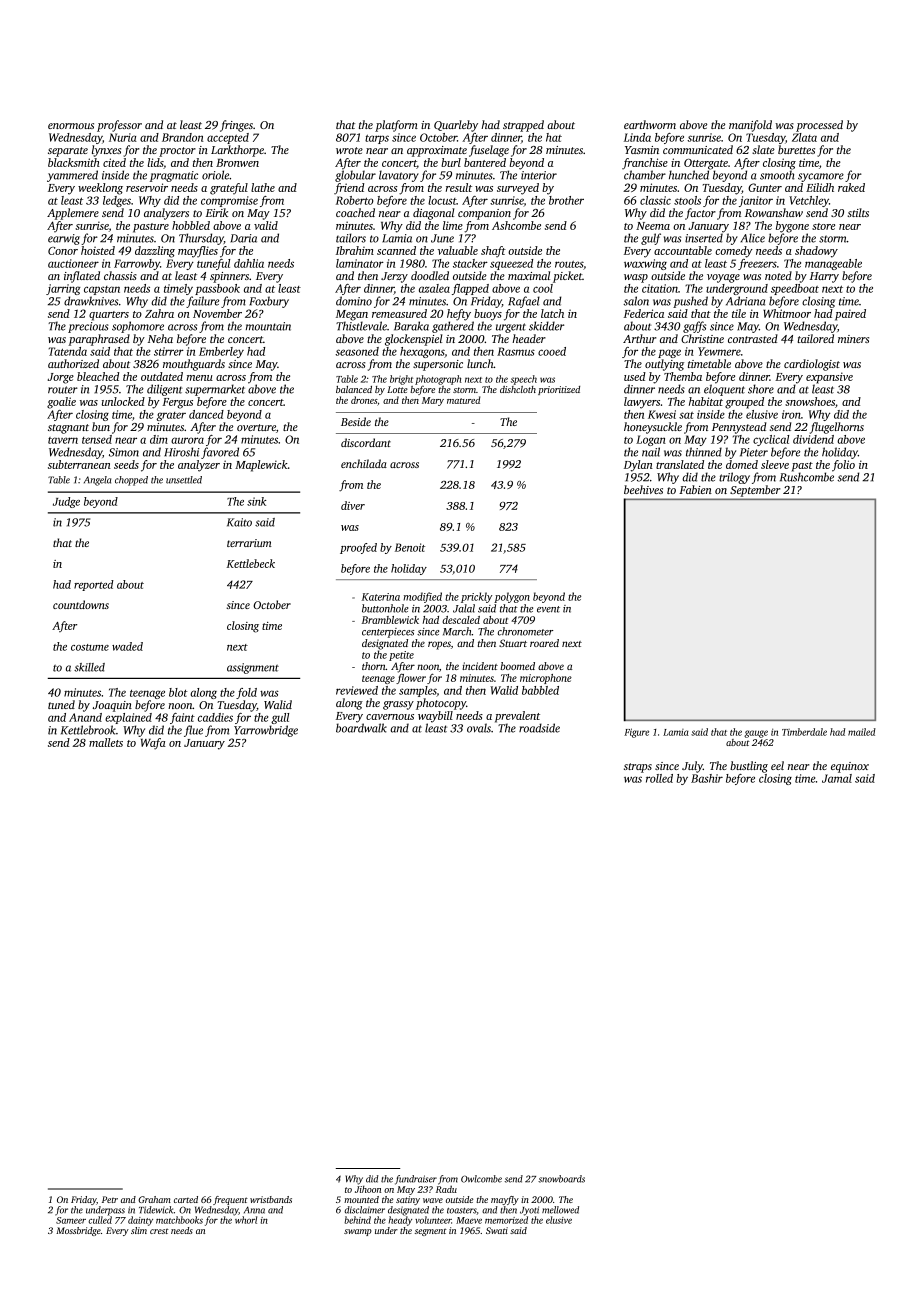 Image resolution: width=924 pixels, height=1308 pixels. Describe the element at coordinates (480, 666) in the image. I see `incident` at that location.
